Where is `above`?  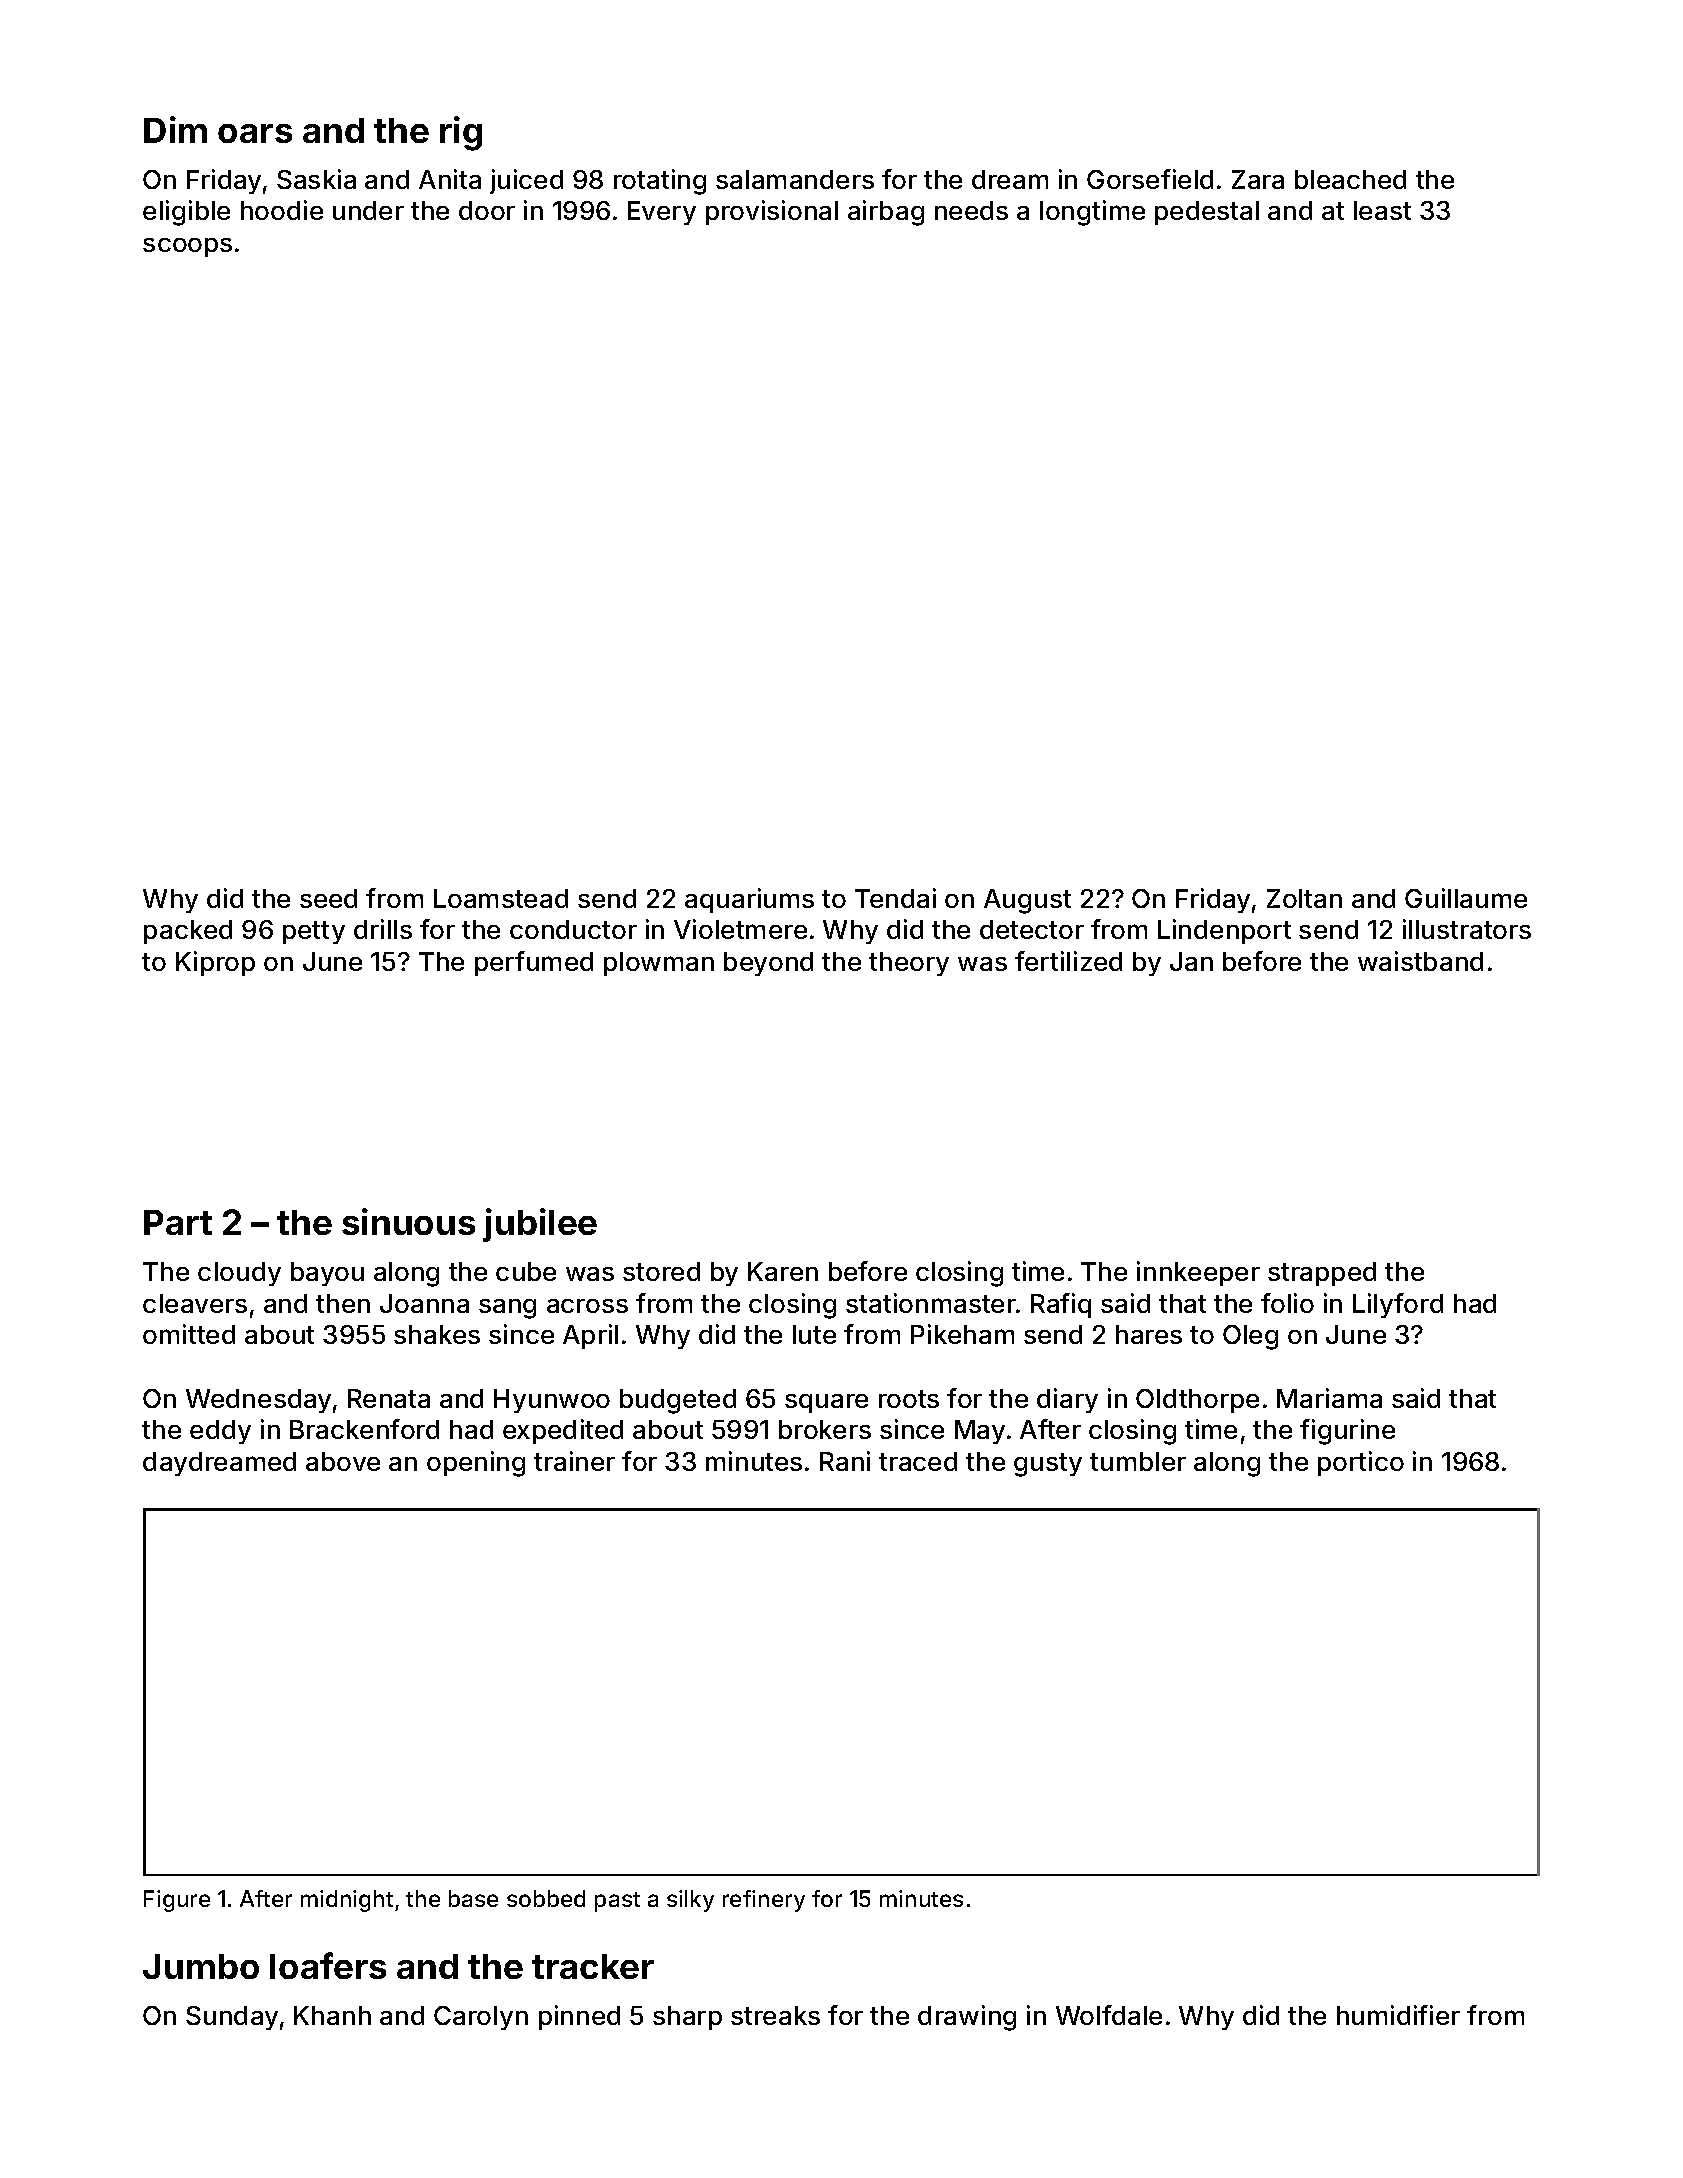
above is located at coordinates (343, 1461).
